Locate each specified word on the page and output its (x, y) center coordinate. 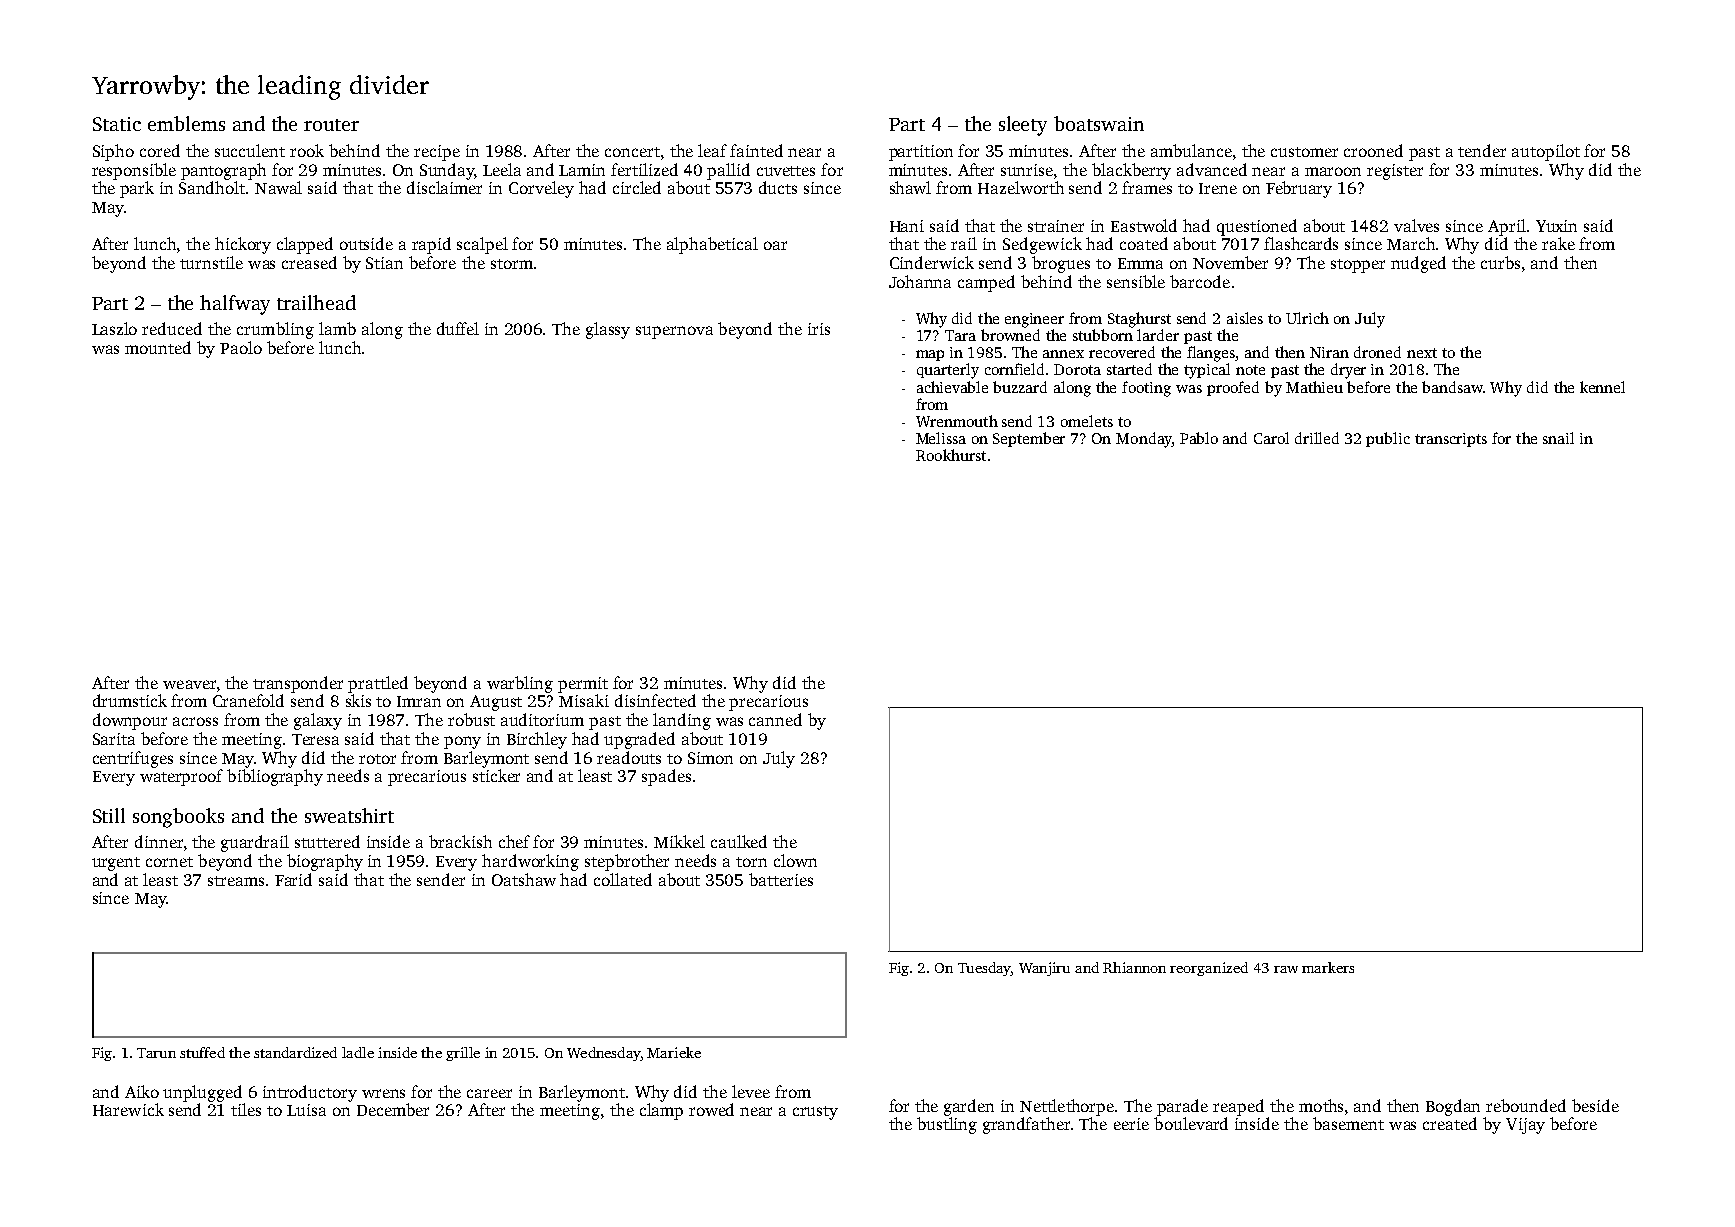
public (1388, 439)
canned (775, 719)
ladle (358, 1052)
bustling (947, 1125)
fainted (756, 150)
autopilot (1546, 152)
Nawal (278, 187)
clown (795, 860)
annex (1063, 354)
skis (358, 700)
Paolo (241, 347)
